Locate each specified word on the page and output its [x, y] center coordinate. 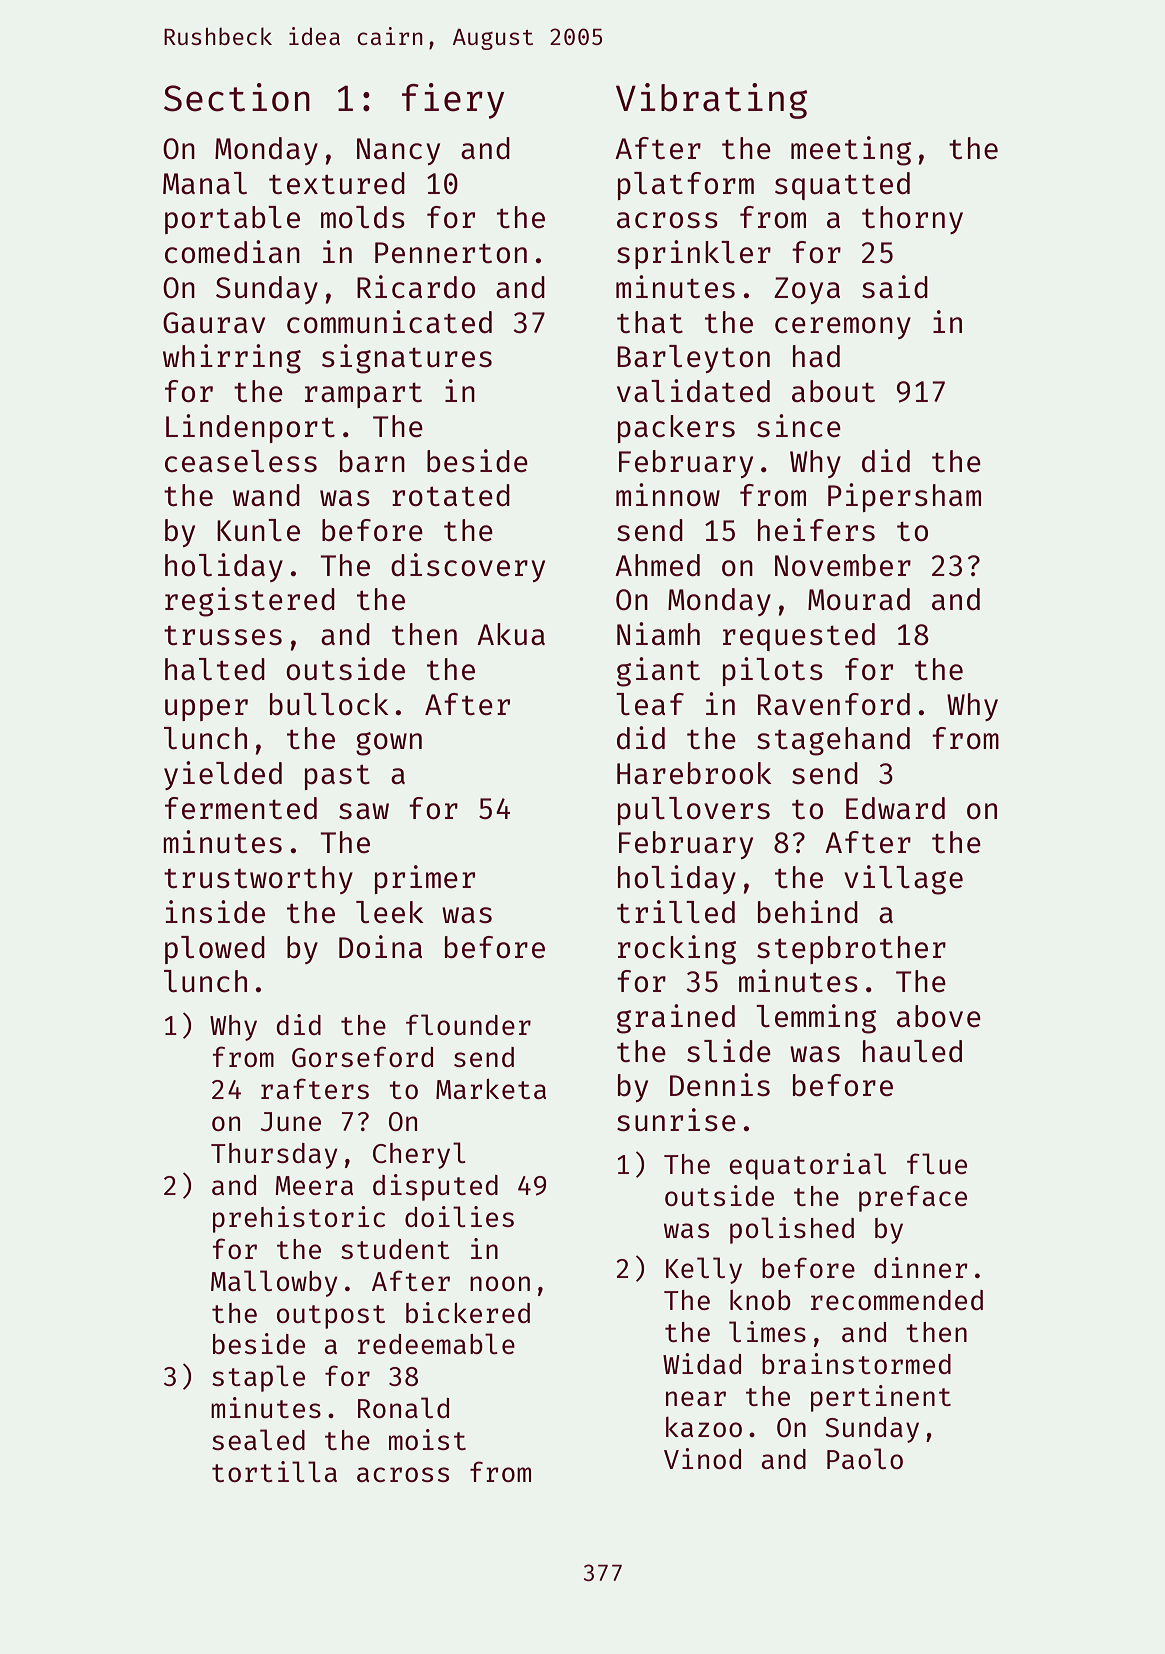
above [939, 1016]
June [291, 1121]
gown [389, 744]
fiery [453, 101]
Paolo [865, 1458]
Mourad [859, 599]
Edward [895, 808]
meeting [851, 151]
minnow [668, 495]
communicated [389, 322]
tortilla [274, 1471]
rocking [677, 950]
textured [337, 183]
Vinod [702, 1458]
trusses [223, 635]
